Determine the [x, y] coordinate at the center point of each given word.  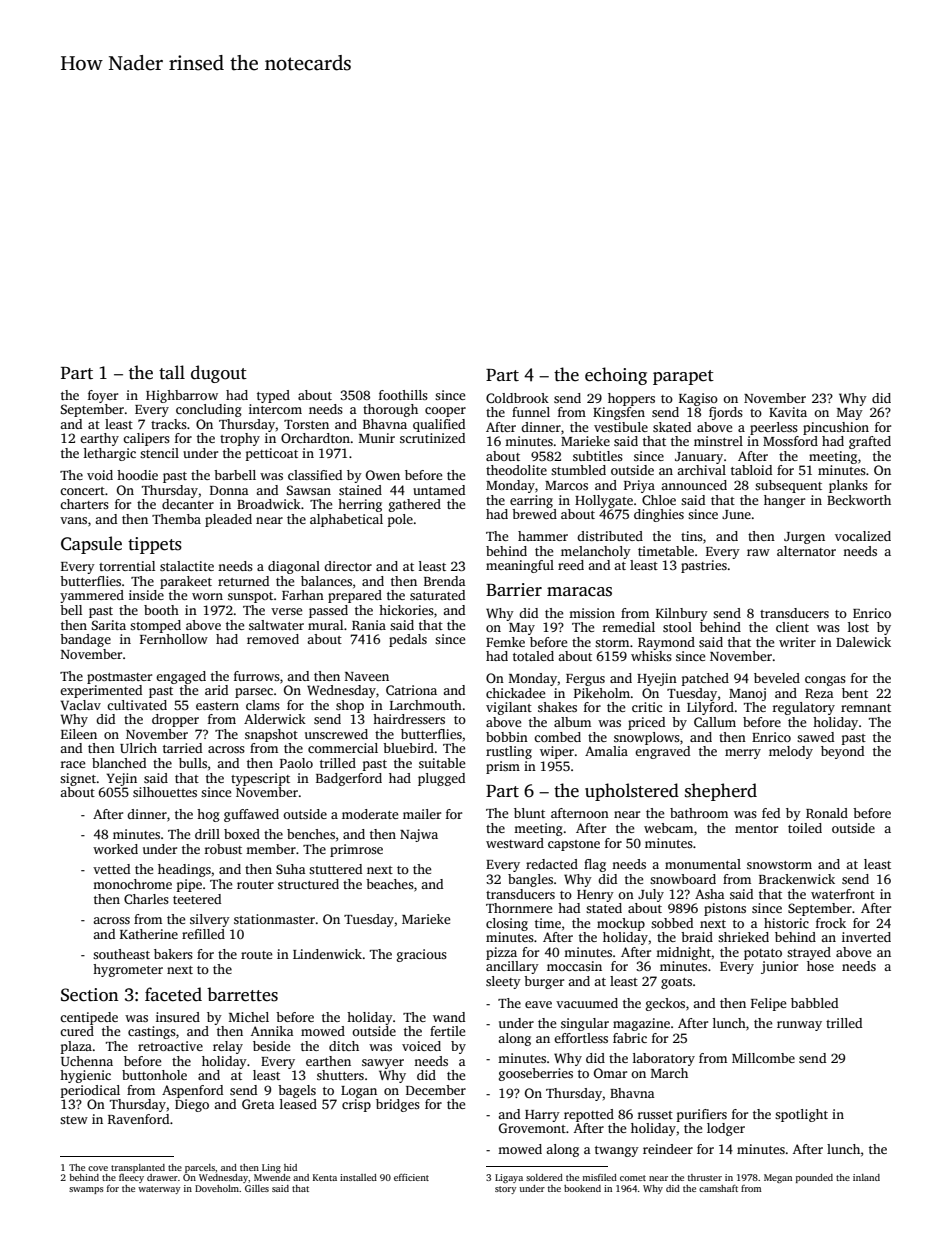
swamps [86, 1190]
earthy [99, 439]
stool [677, 627]
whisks [651, 656]
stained [360, 490]
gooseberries [536, 1074]
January [699, 458]
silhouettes [165, 792]
